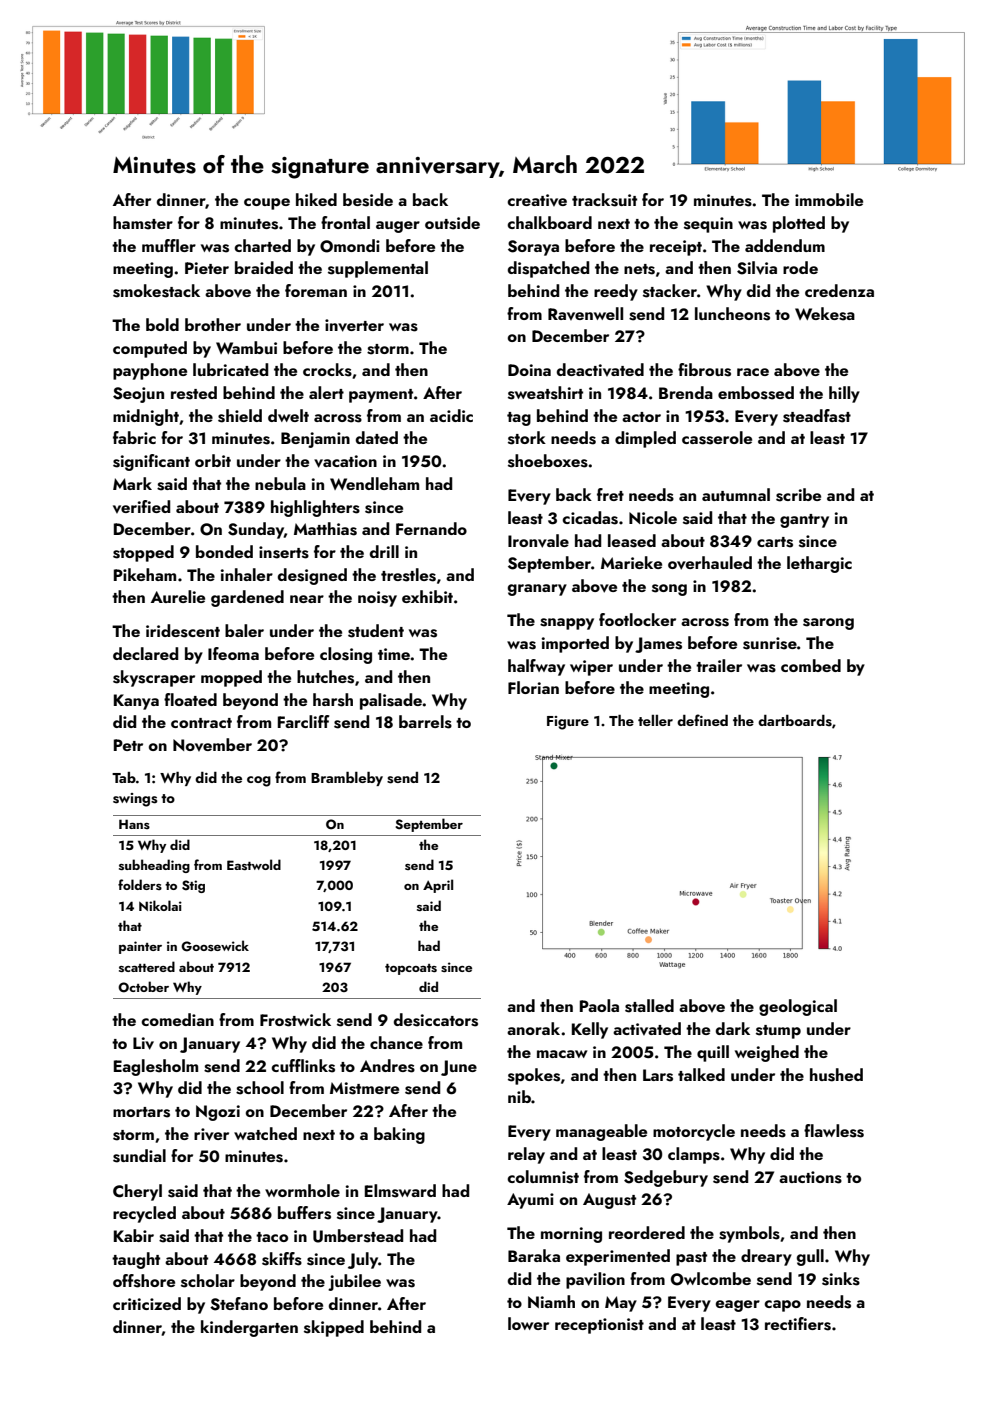 The image size is (988, 1403). Describe the element at coordinates (798, 1007) in the page. I see `geological` at that location.
